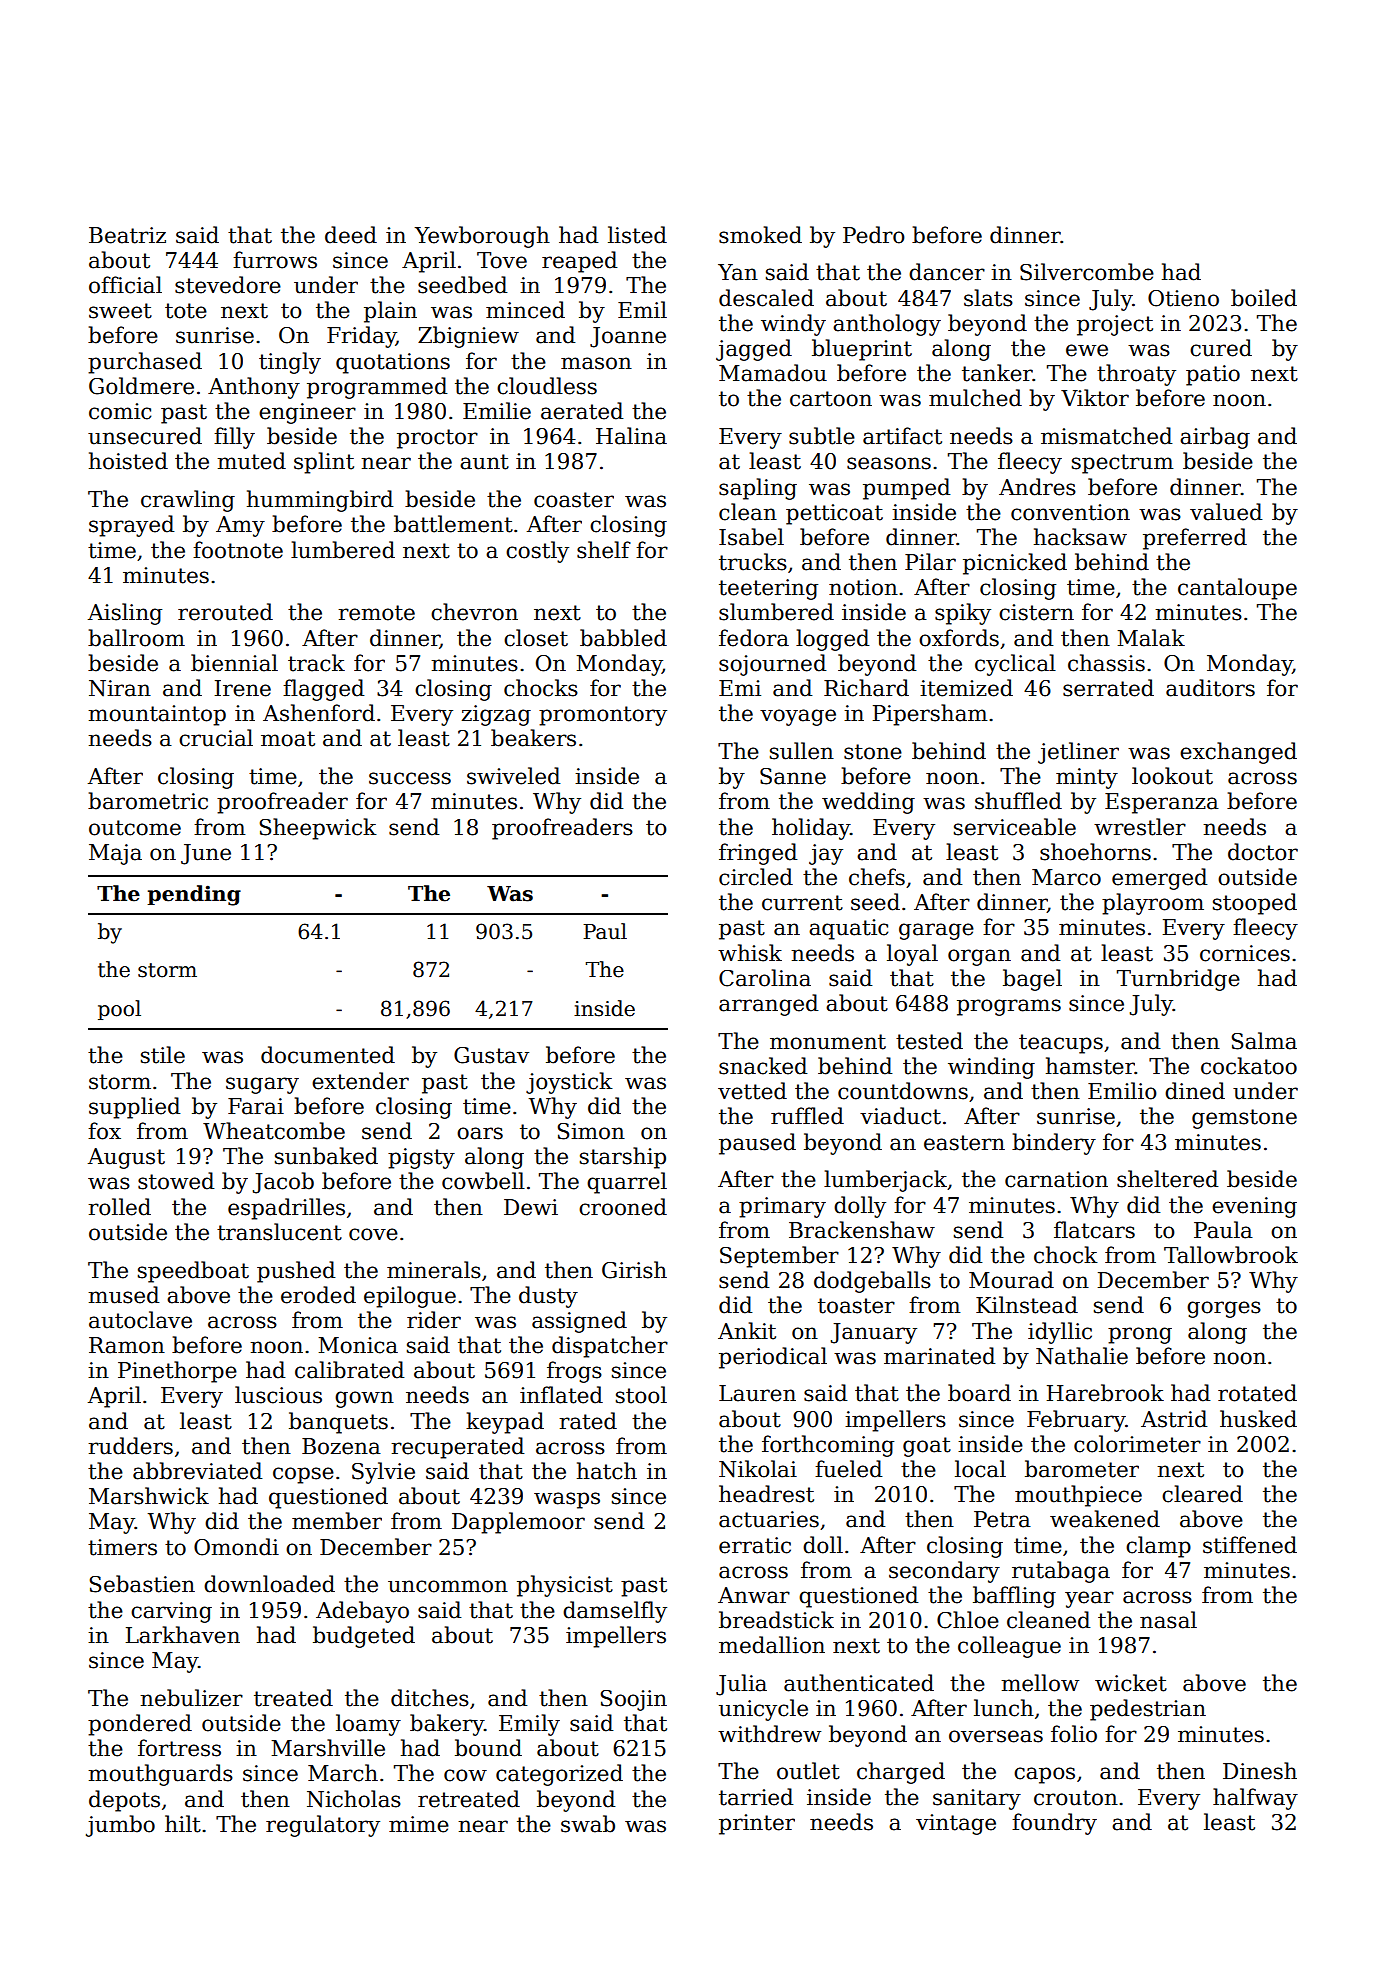 The width and height of the screenshot is (1386, 1969). Describe the element at coordinates (127, 235) in the screenshot. I see `Beatriz` at that location.
